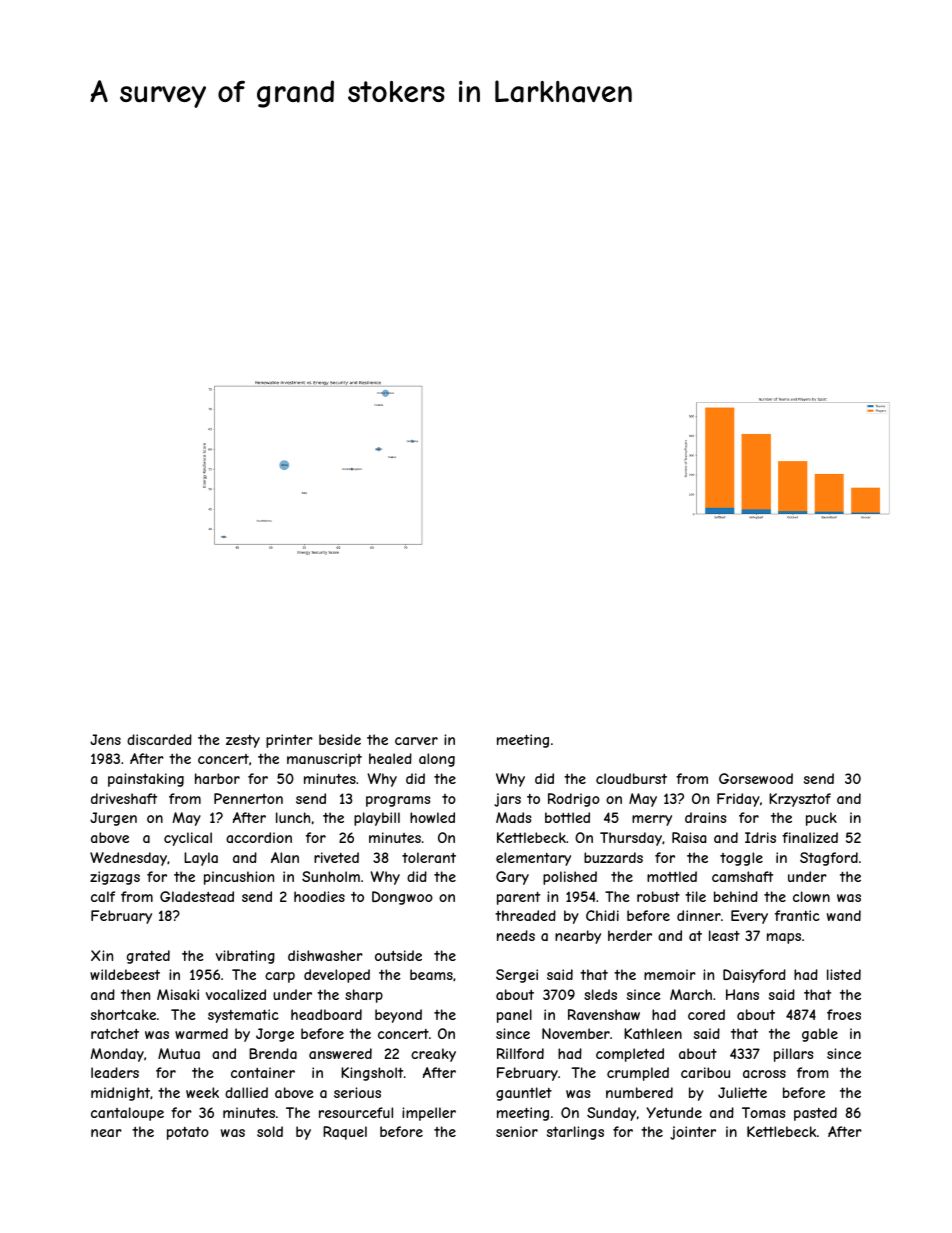  Describe the element at coordinates (706, 1014) in the screenshot. I see `cored` at that location.
